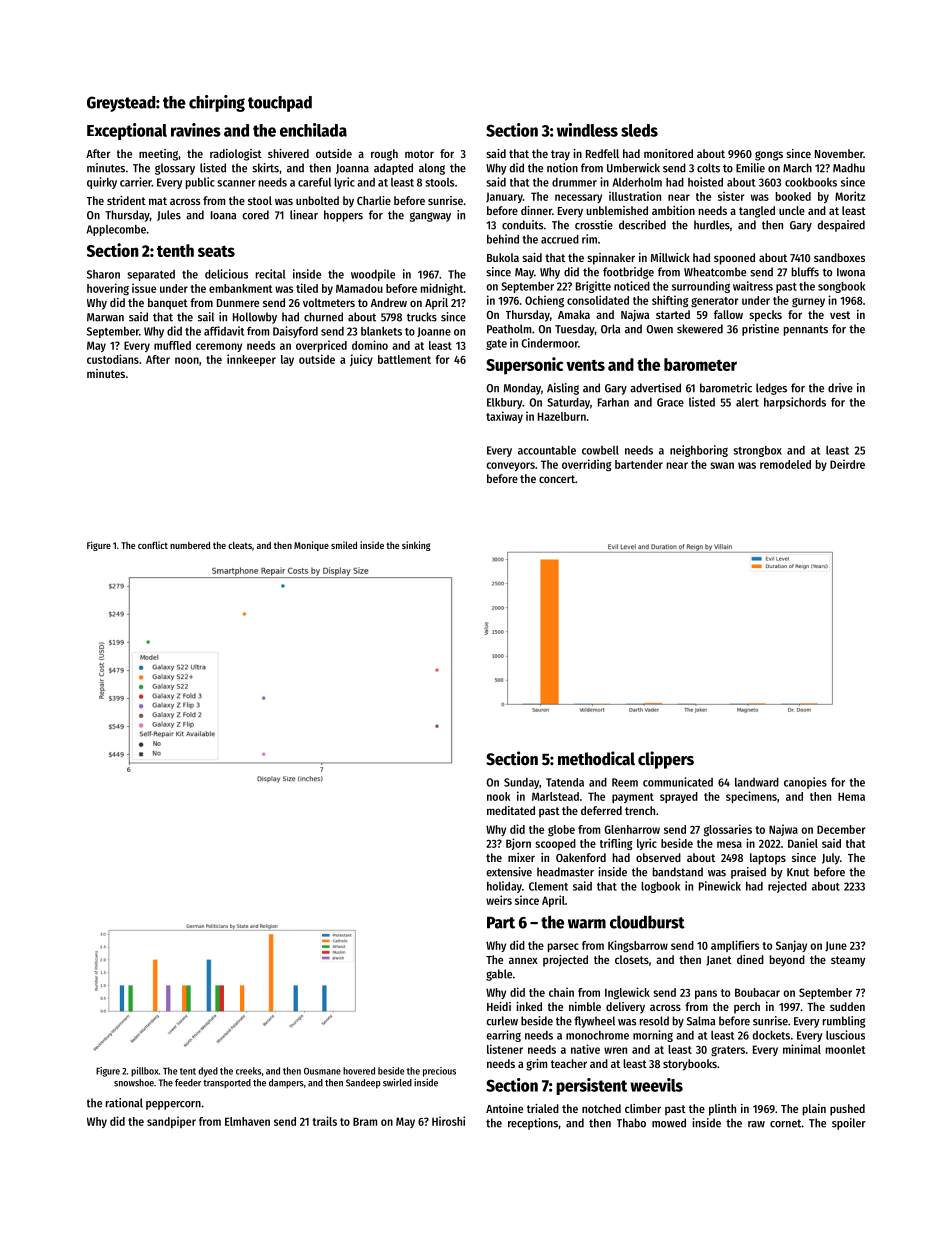 Image resolution: width=952 pixels, height=1233 pixels. I want to click on notion, so click(562, 168).
